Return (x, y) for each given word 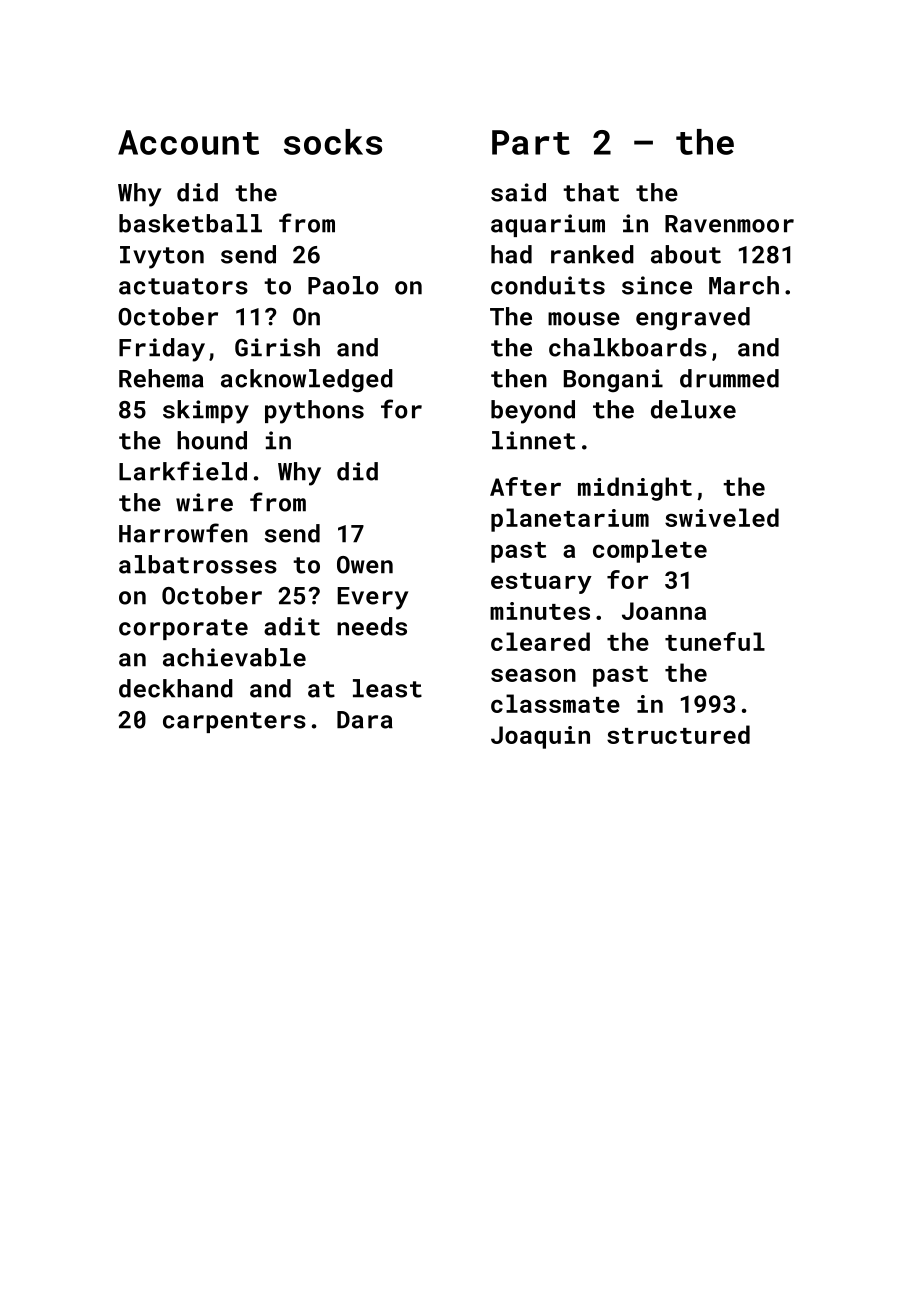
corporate (183, 629)
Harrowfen (183, 533)
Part (531, 142)
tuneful (715, 641)
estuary (541, 583)
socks (333, 142)
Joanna (664, 611)
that (591, 192)
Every (372, 598)
